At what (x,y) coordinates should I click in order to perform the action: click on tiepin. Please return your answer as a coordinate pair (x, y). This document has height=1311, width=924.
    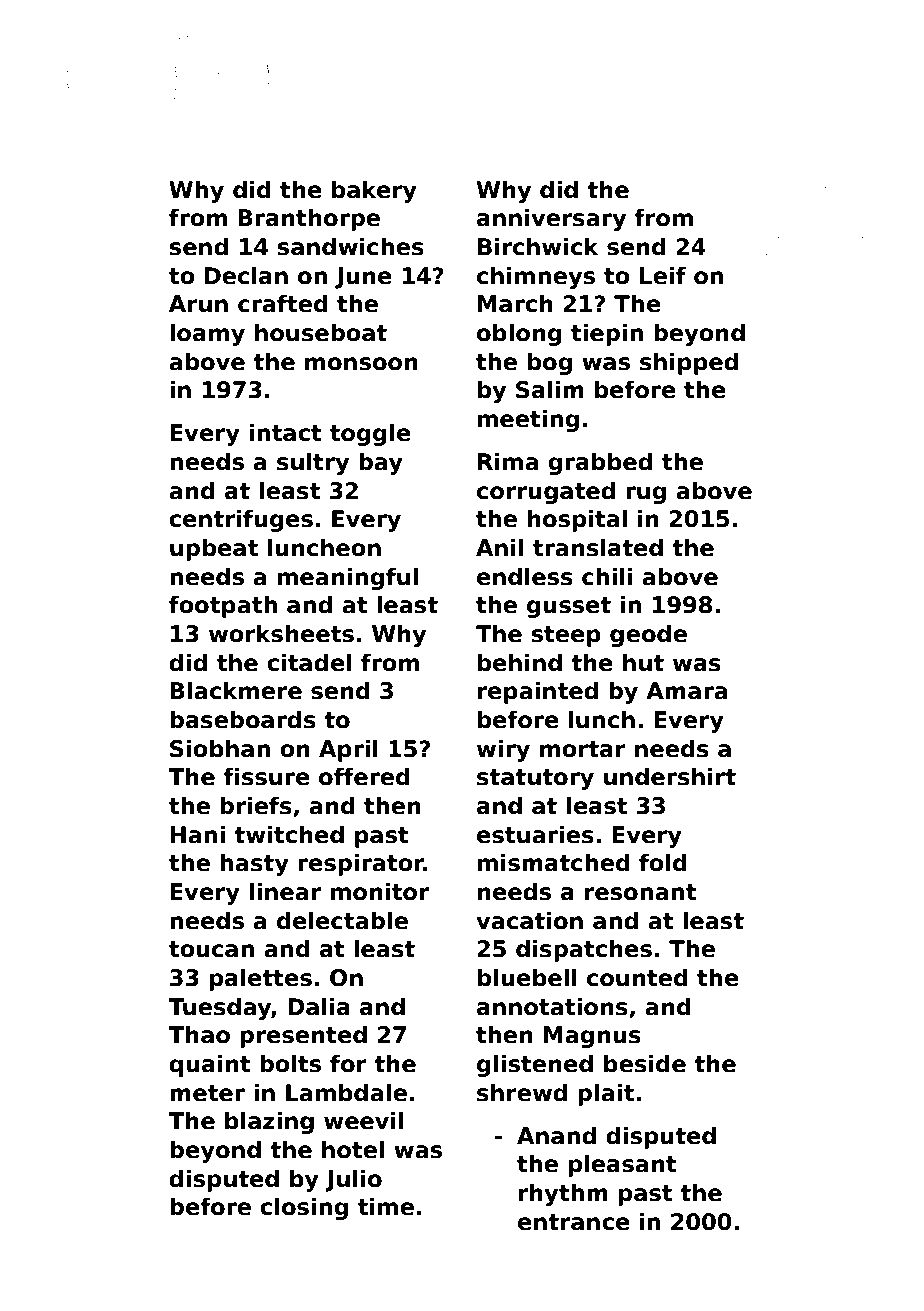
    Looking at the image, I should click on (607, 334).
